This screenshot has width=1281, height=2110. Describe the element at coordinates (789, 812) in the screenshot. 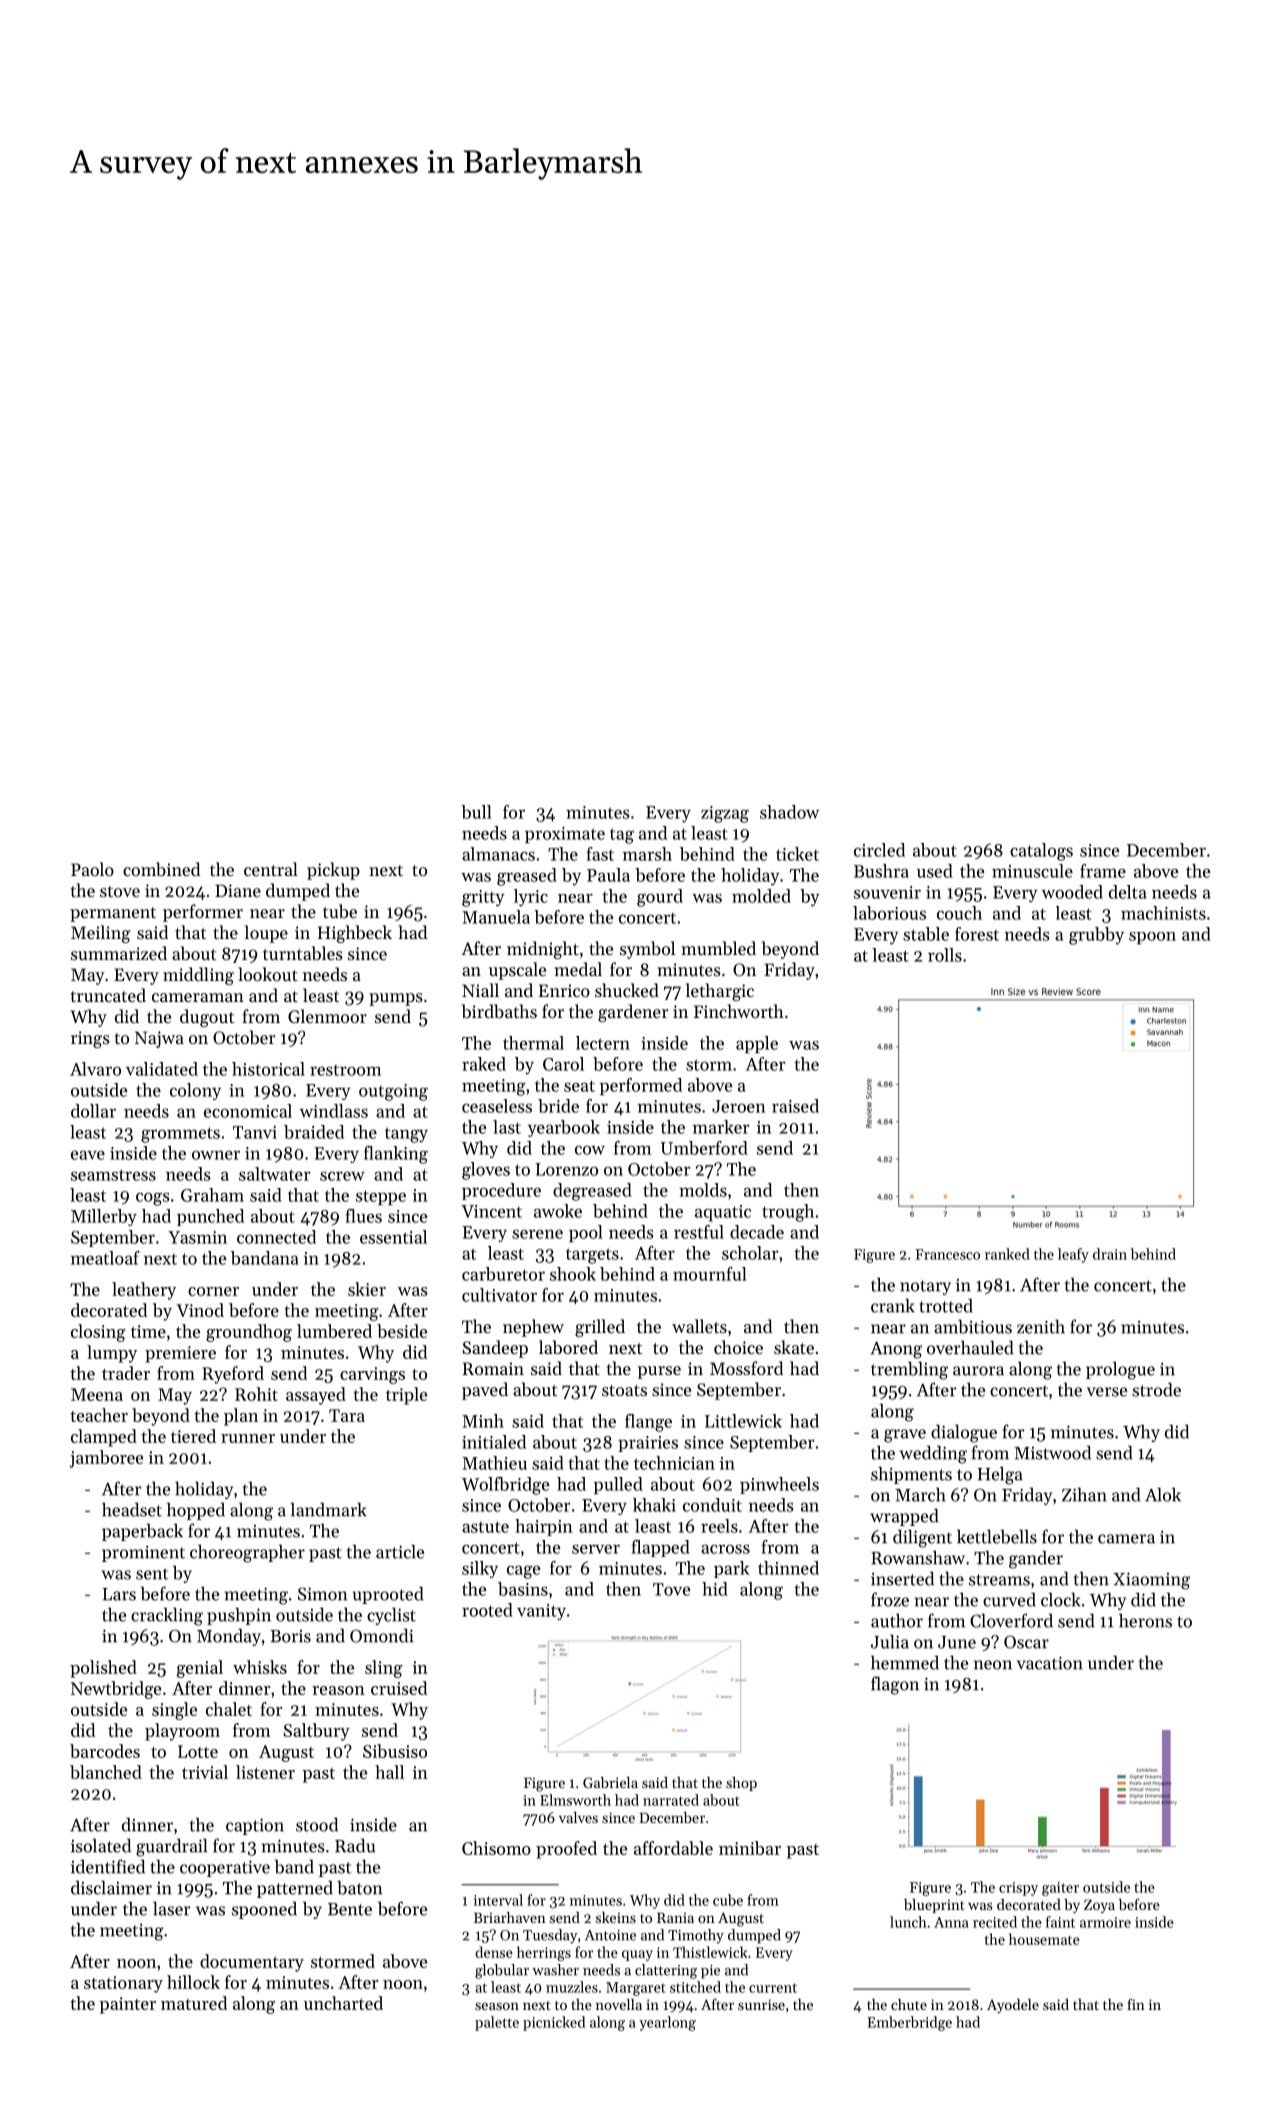

I see `shadow` at that location.
